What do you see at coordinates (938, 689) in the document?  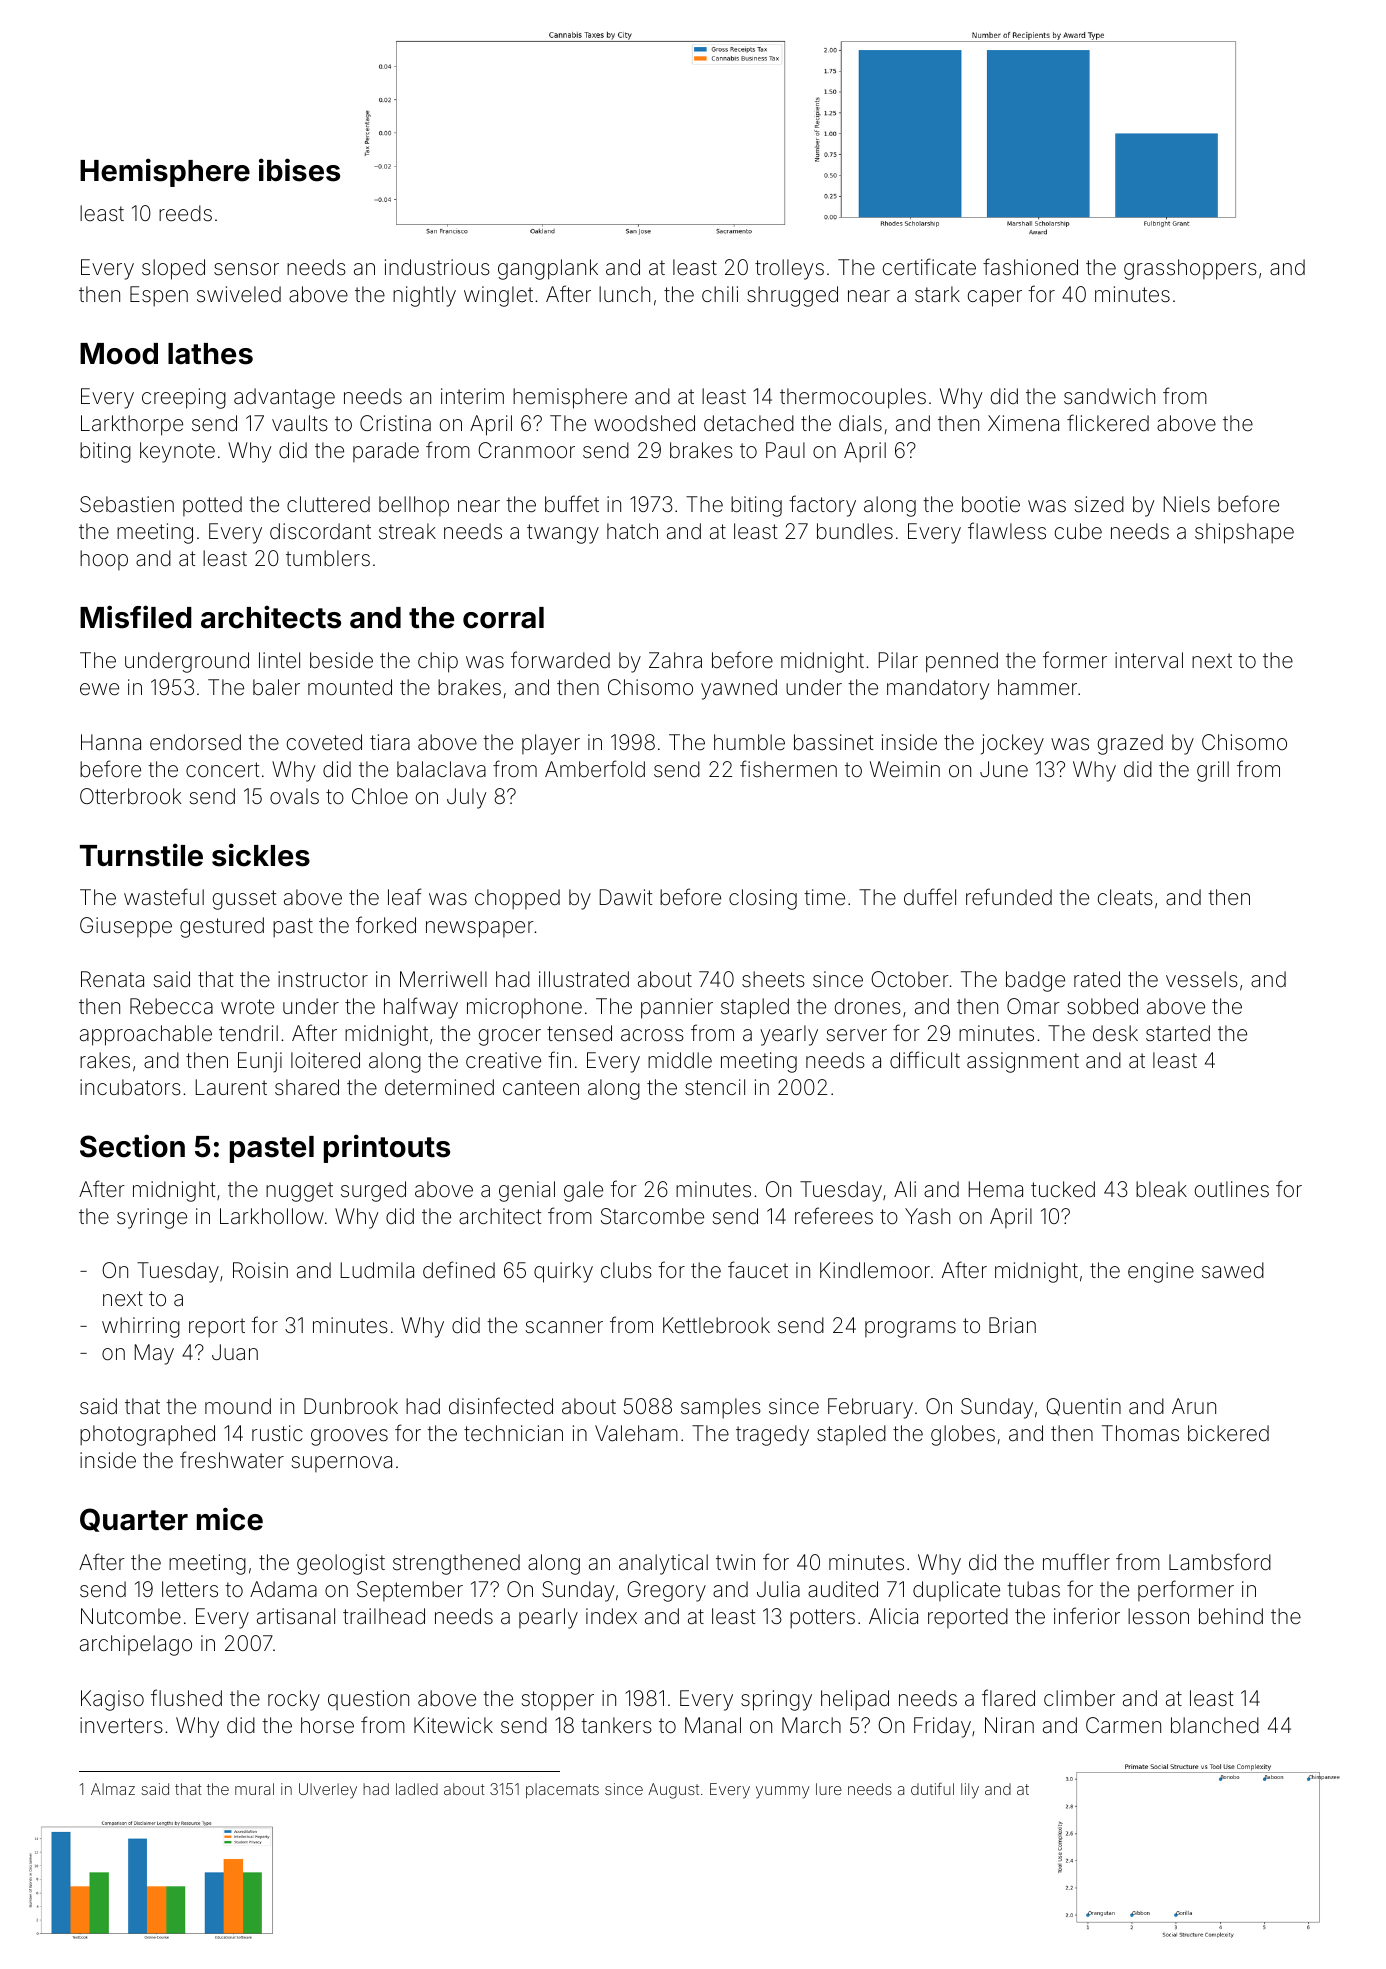 I see `mandatory` at bounding box center [938, 689].
